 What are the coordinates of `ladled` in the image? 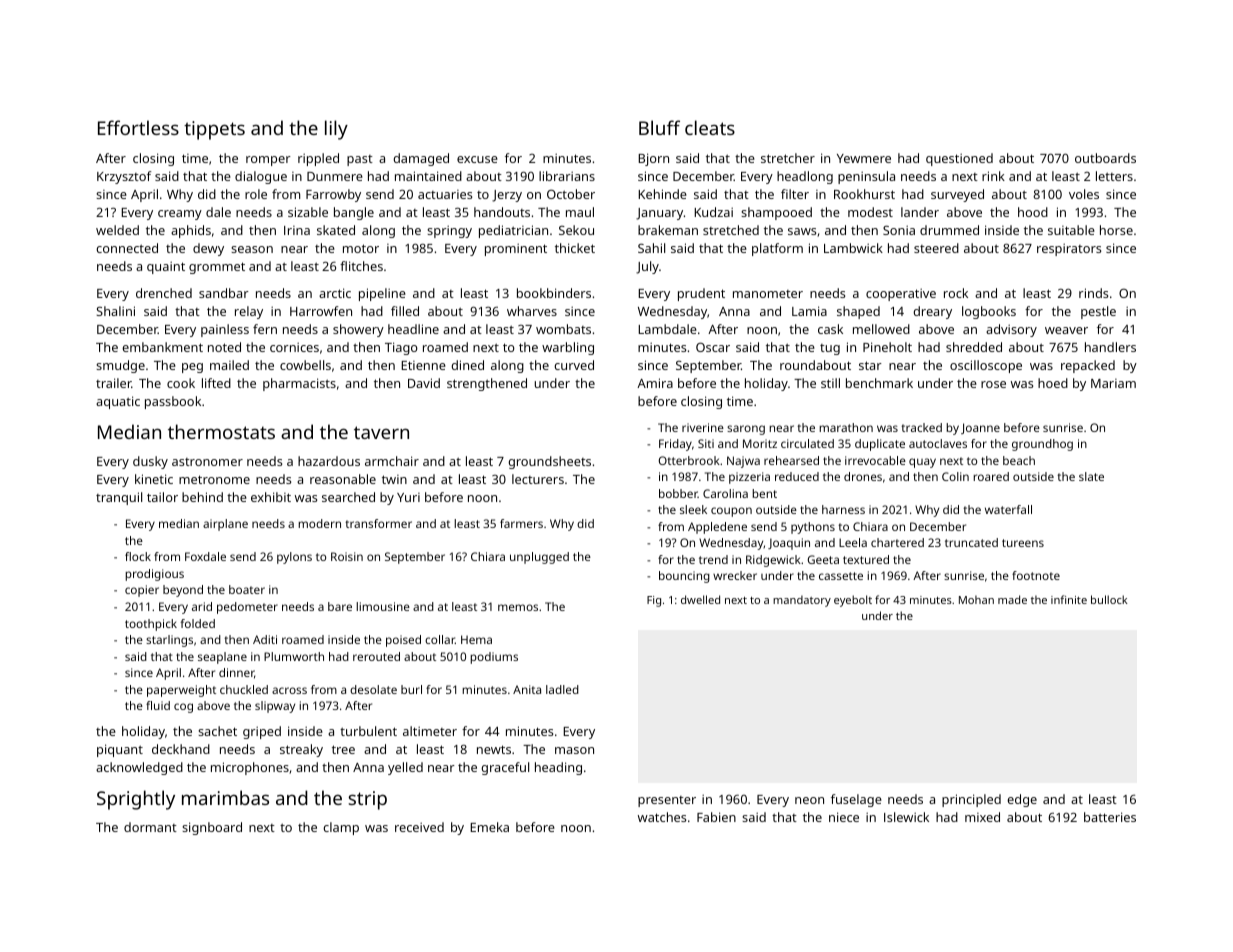 It's located at (562, 689).
